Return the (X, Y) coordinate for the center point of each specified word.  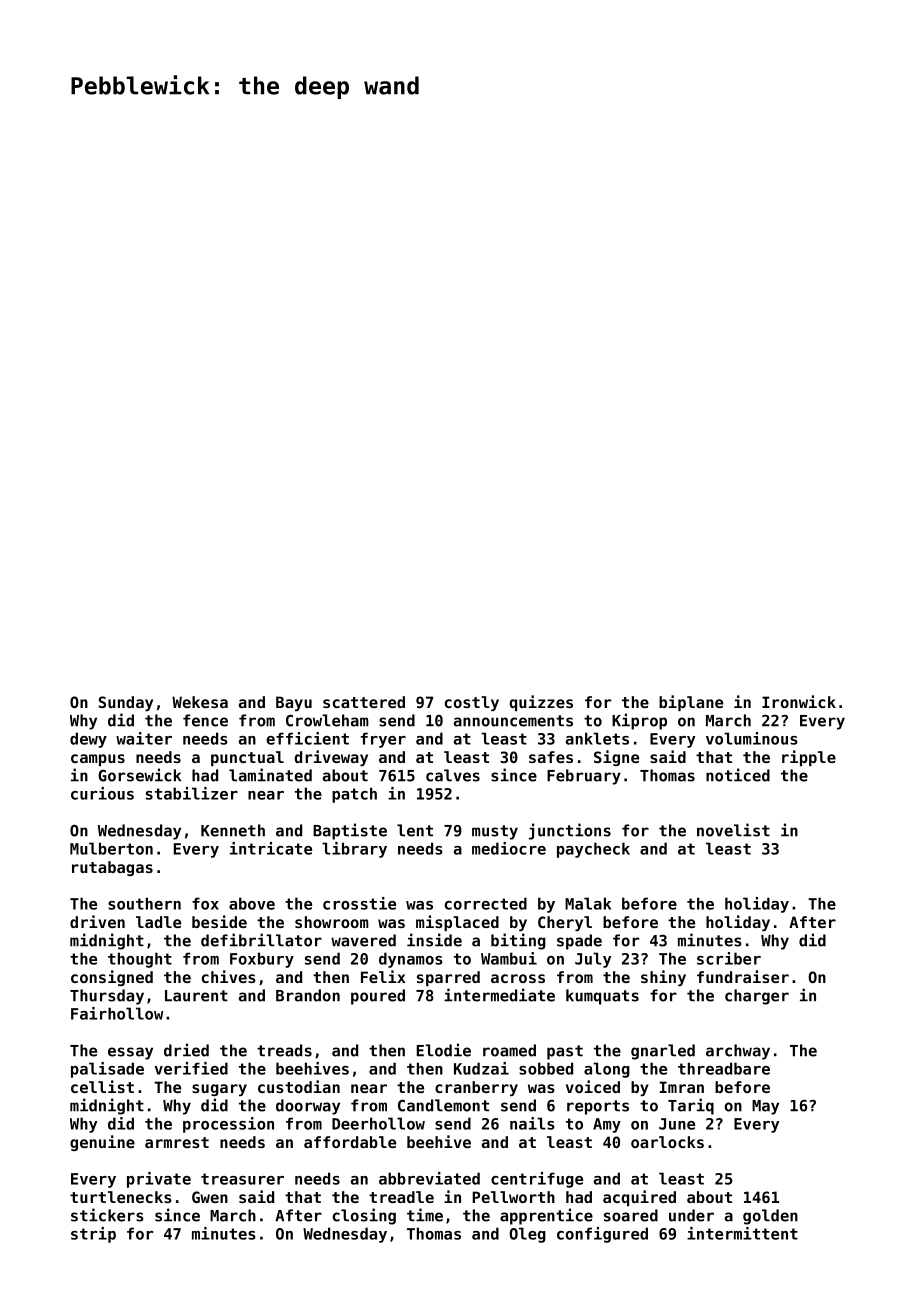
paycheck (593, 850)
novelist (733, 830)
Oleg (527, 1235)
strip (93, 1235)
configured (602, 1235)
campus (98, 760)
